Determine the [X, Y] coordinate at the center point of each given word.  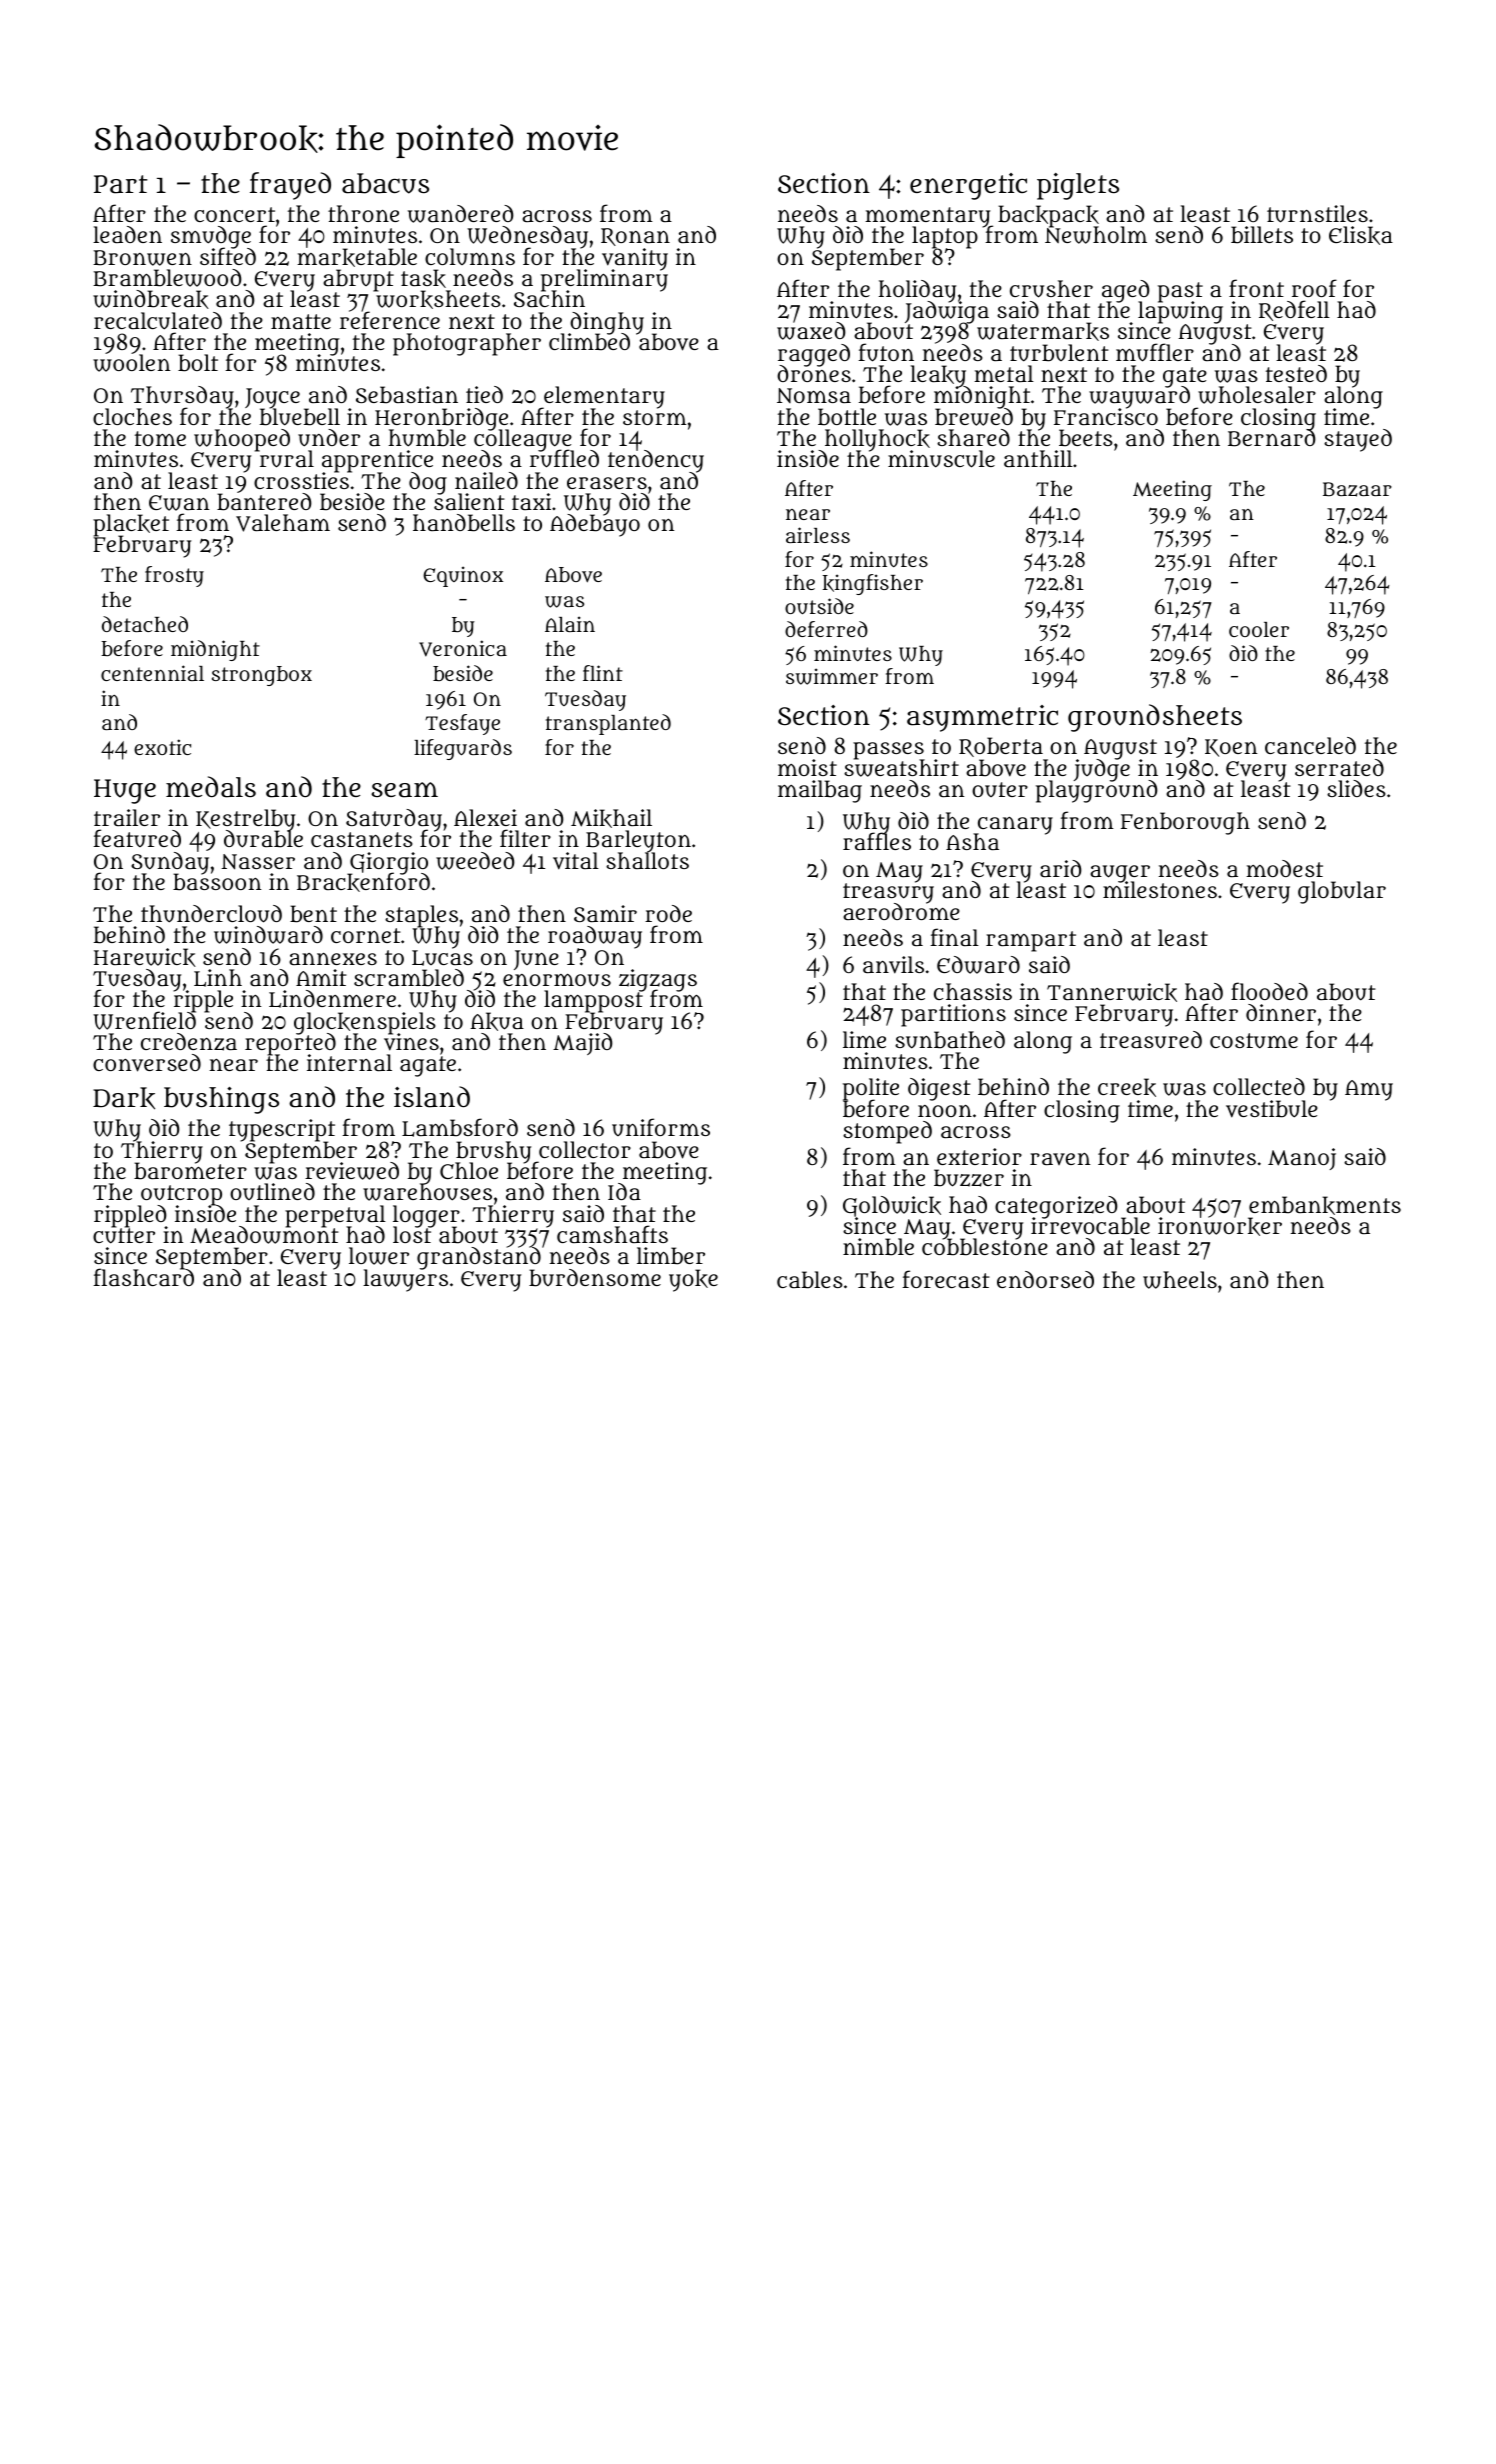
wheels [1180, 1280]
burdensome [595, 1278]
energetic [968, 186]
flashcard [143, 1278]
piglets [1078, 186]
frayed [290, 186]
